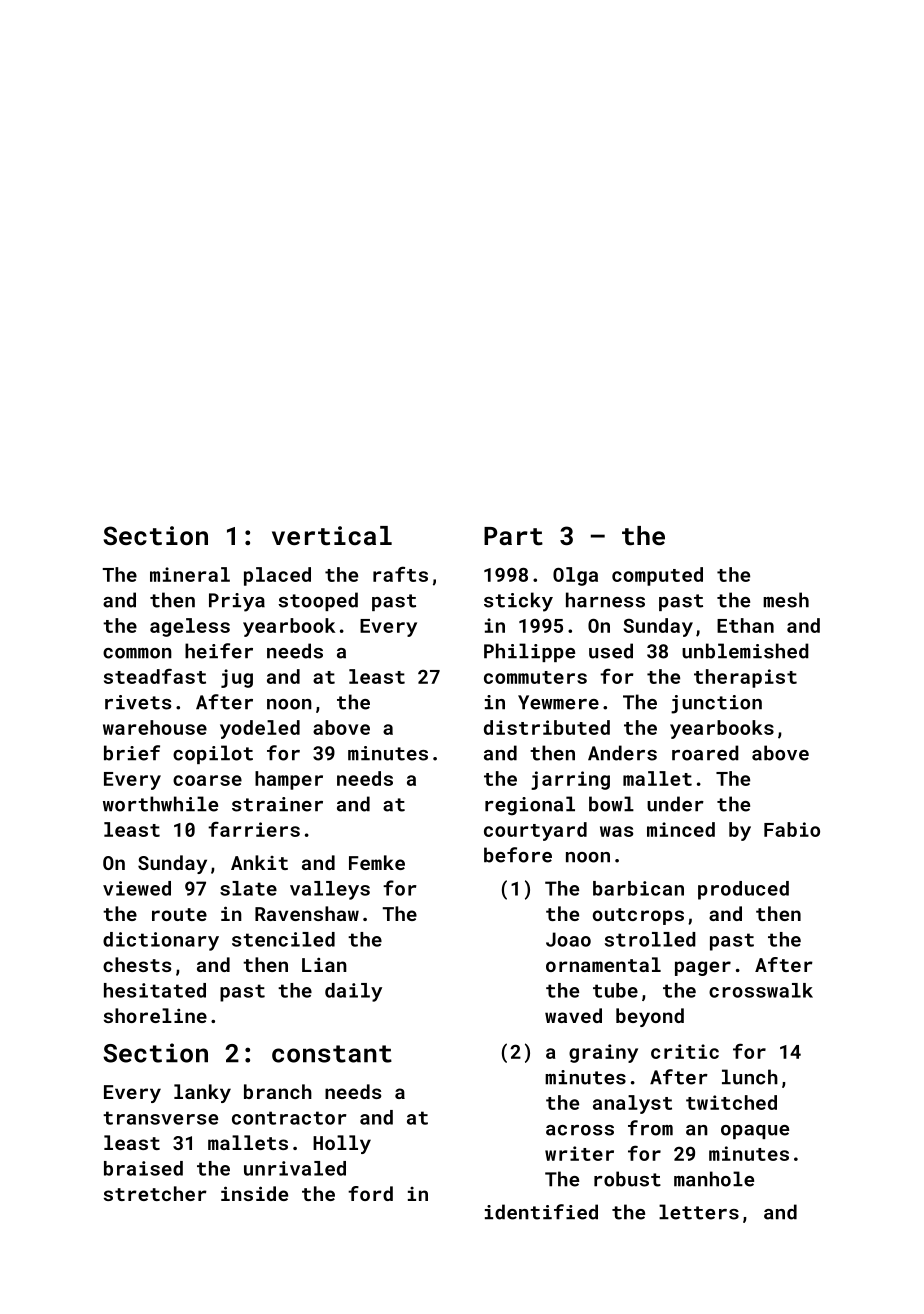 Image resolution: width=924 pixels, height=1314 pixels. What do you see at coordinates (705, 753) in the document?
I see `roared` at bounding box center [705, 753].
